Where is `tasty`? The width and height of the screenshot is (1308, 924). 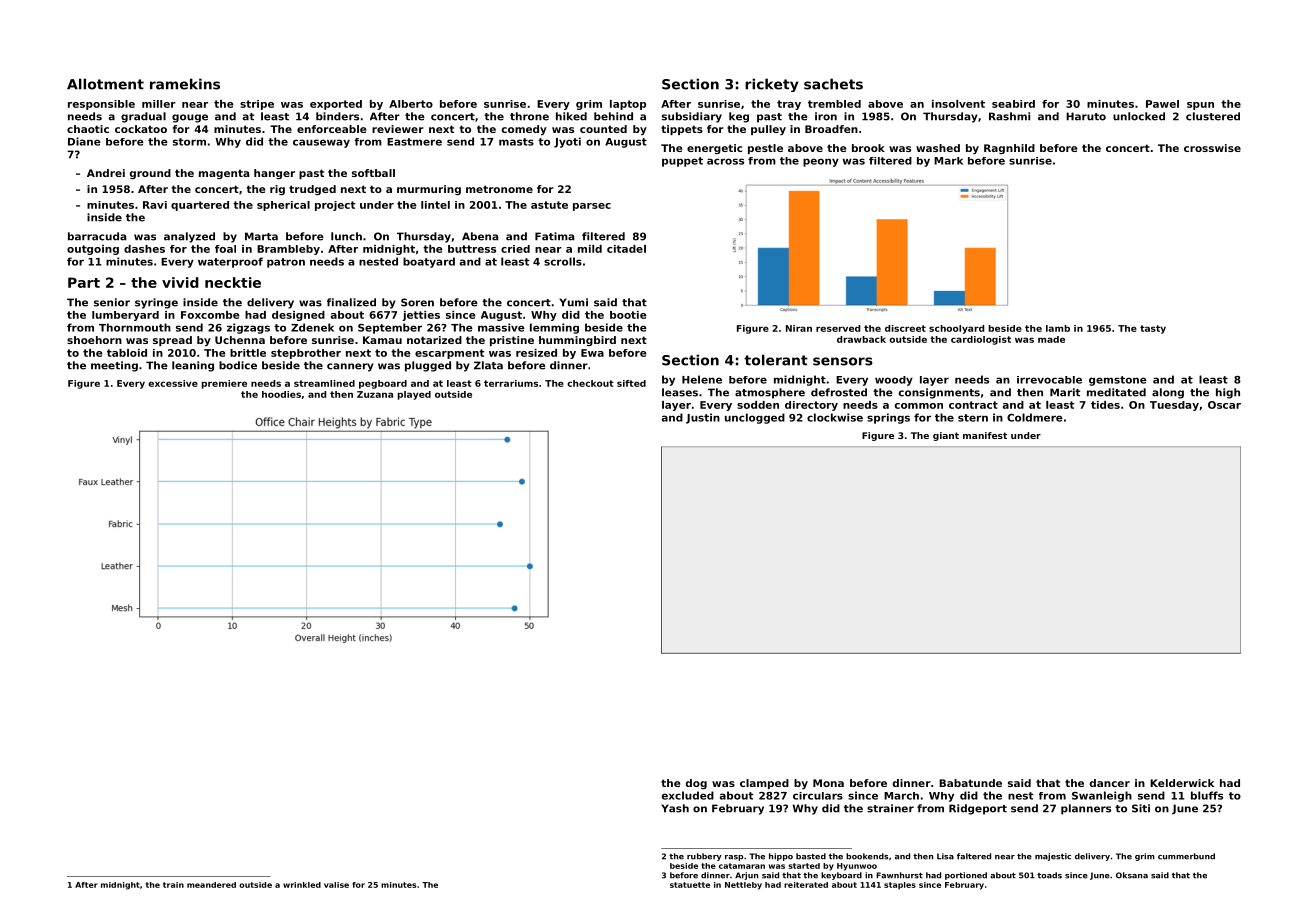
tasty is located at coordinates (1153, 329).
